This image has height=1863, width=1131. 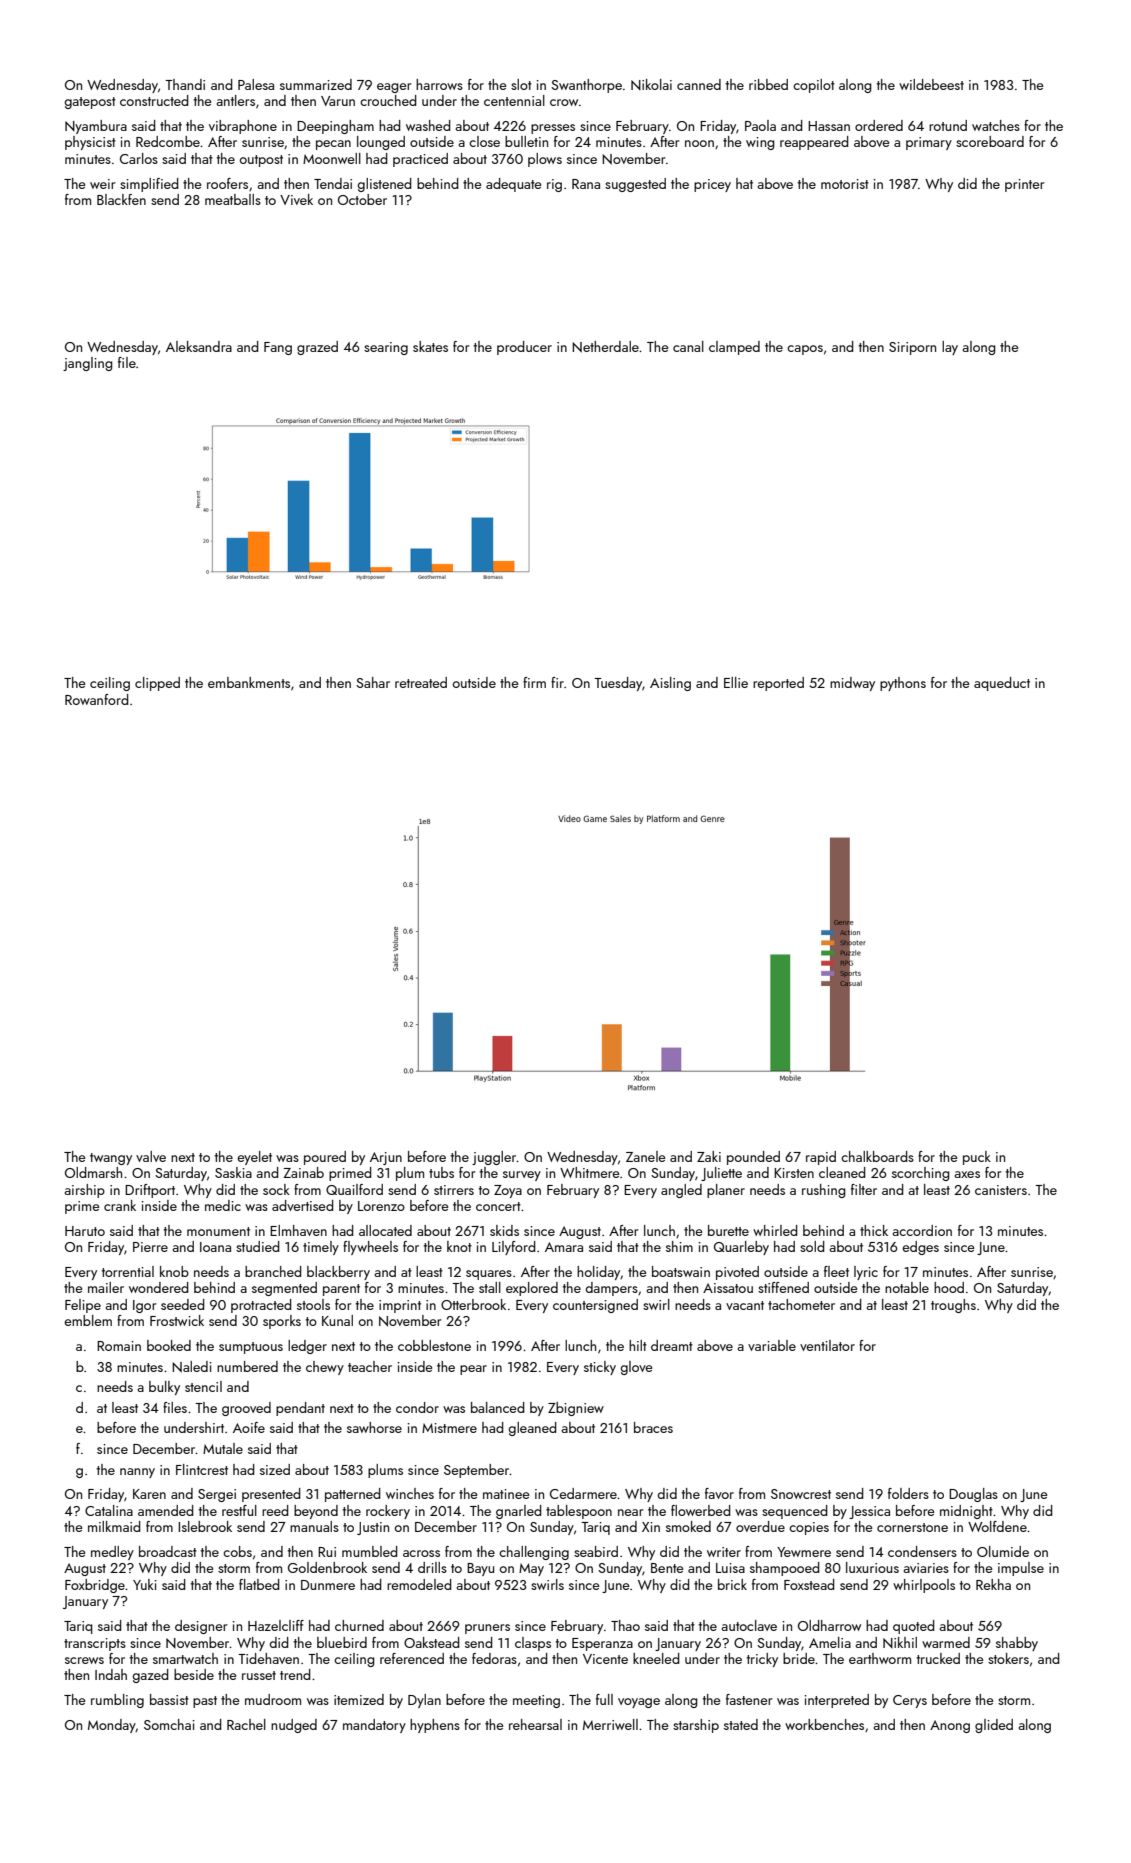 What do you see at coordinates (88, 364) in the image?
I see `jangling` at bounding box center [88, 364].
